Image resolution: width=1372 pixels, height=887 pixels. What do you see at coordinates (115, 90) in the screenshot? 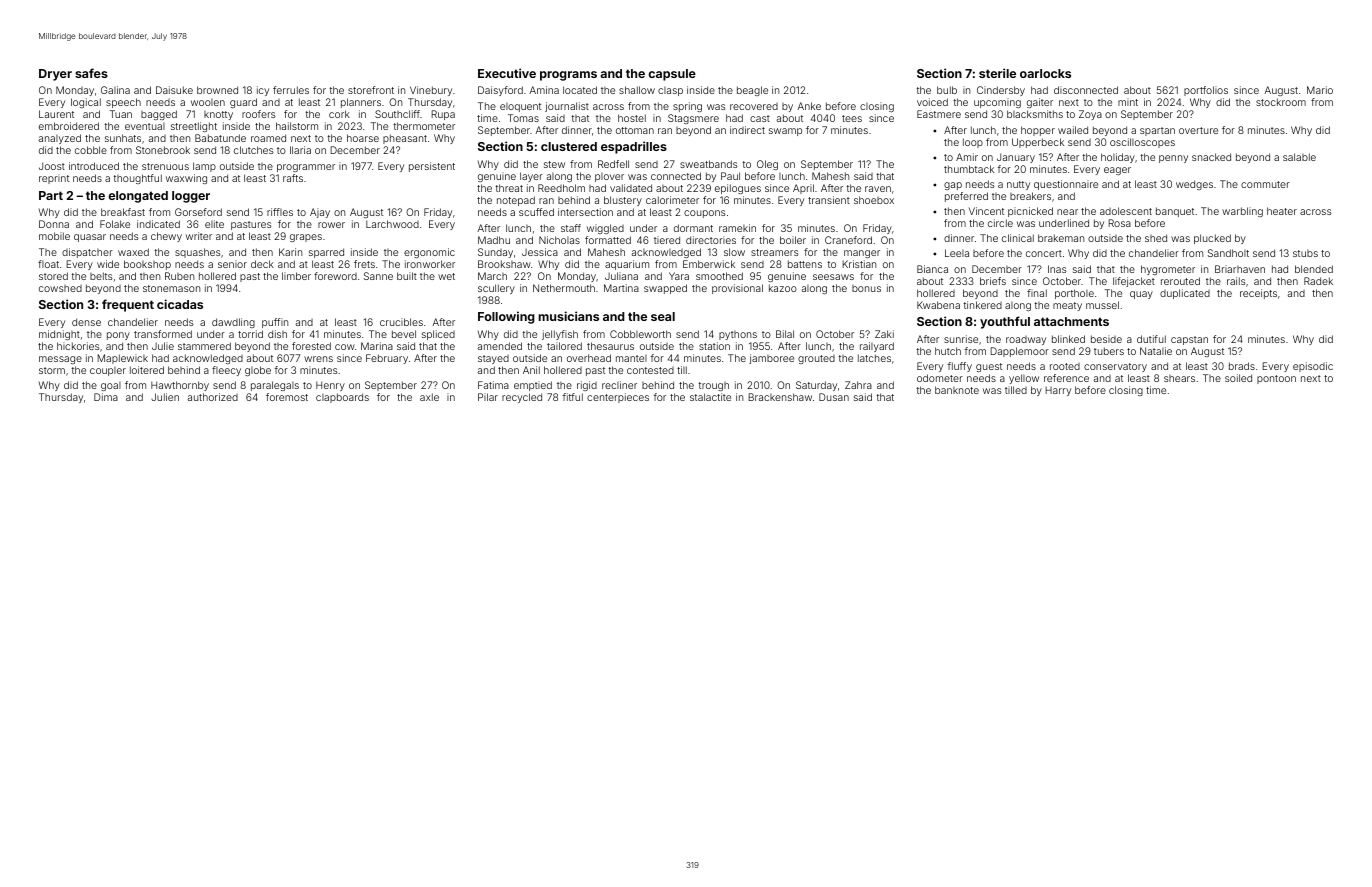
I see `Galina` at bounding box center [115, 90].
